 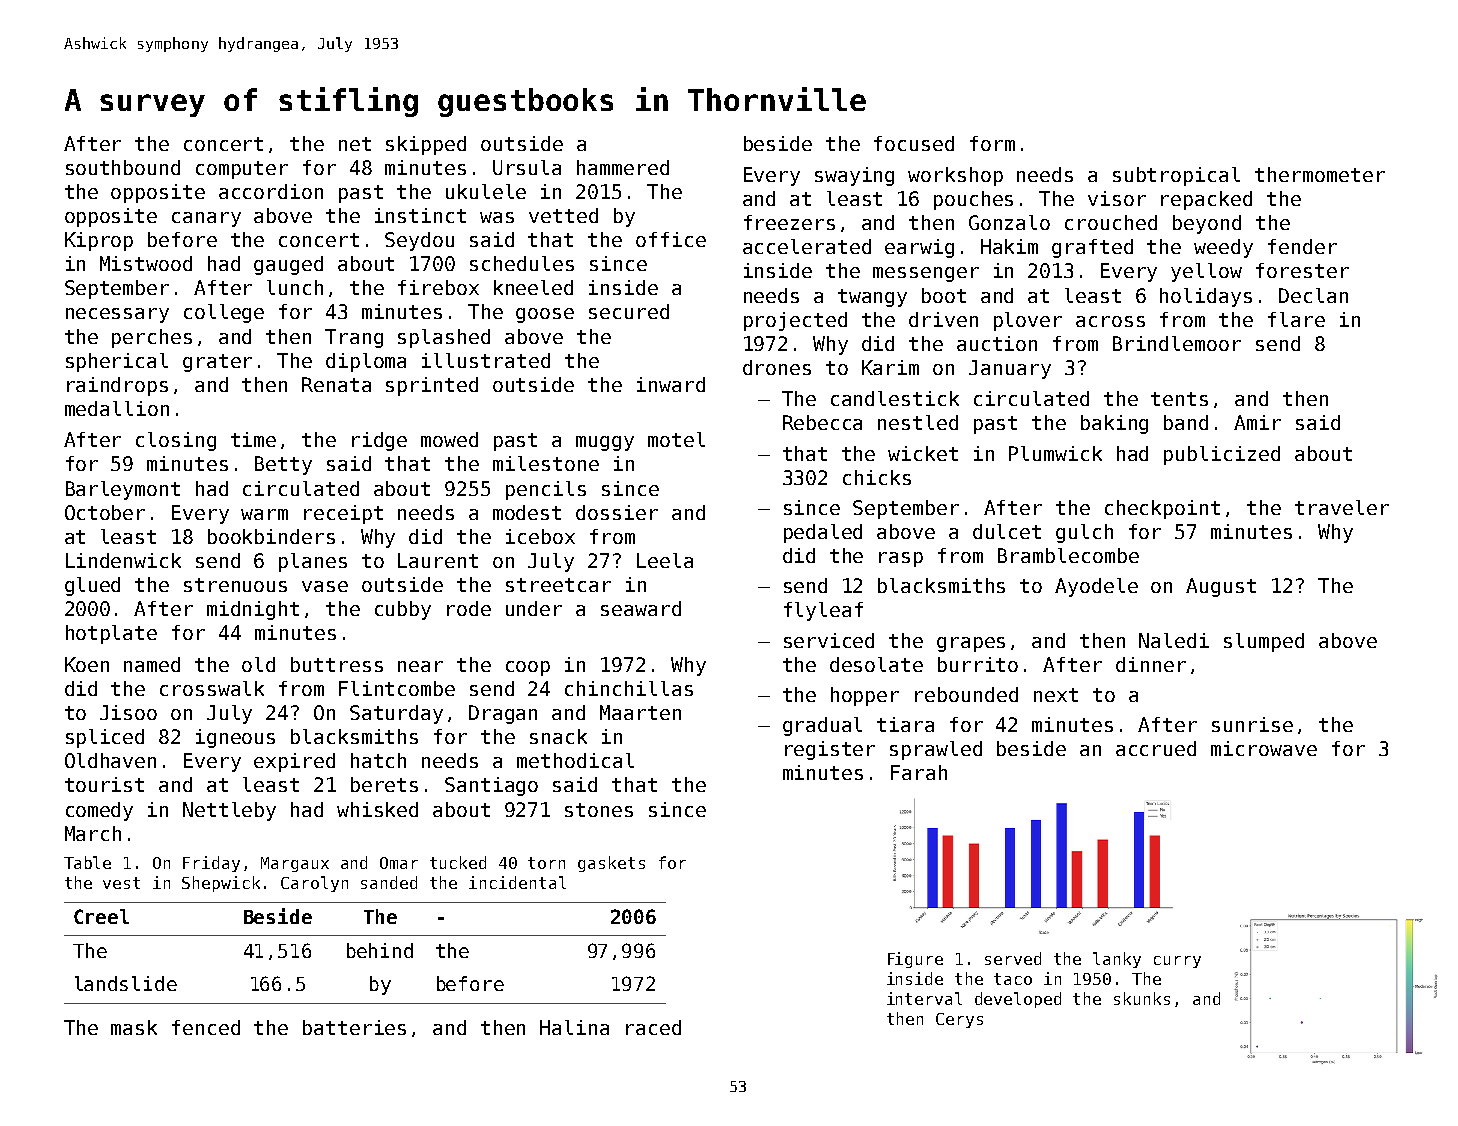 I want to click on gaskets, so click(x=611, y=864).
